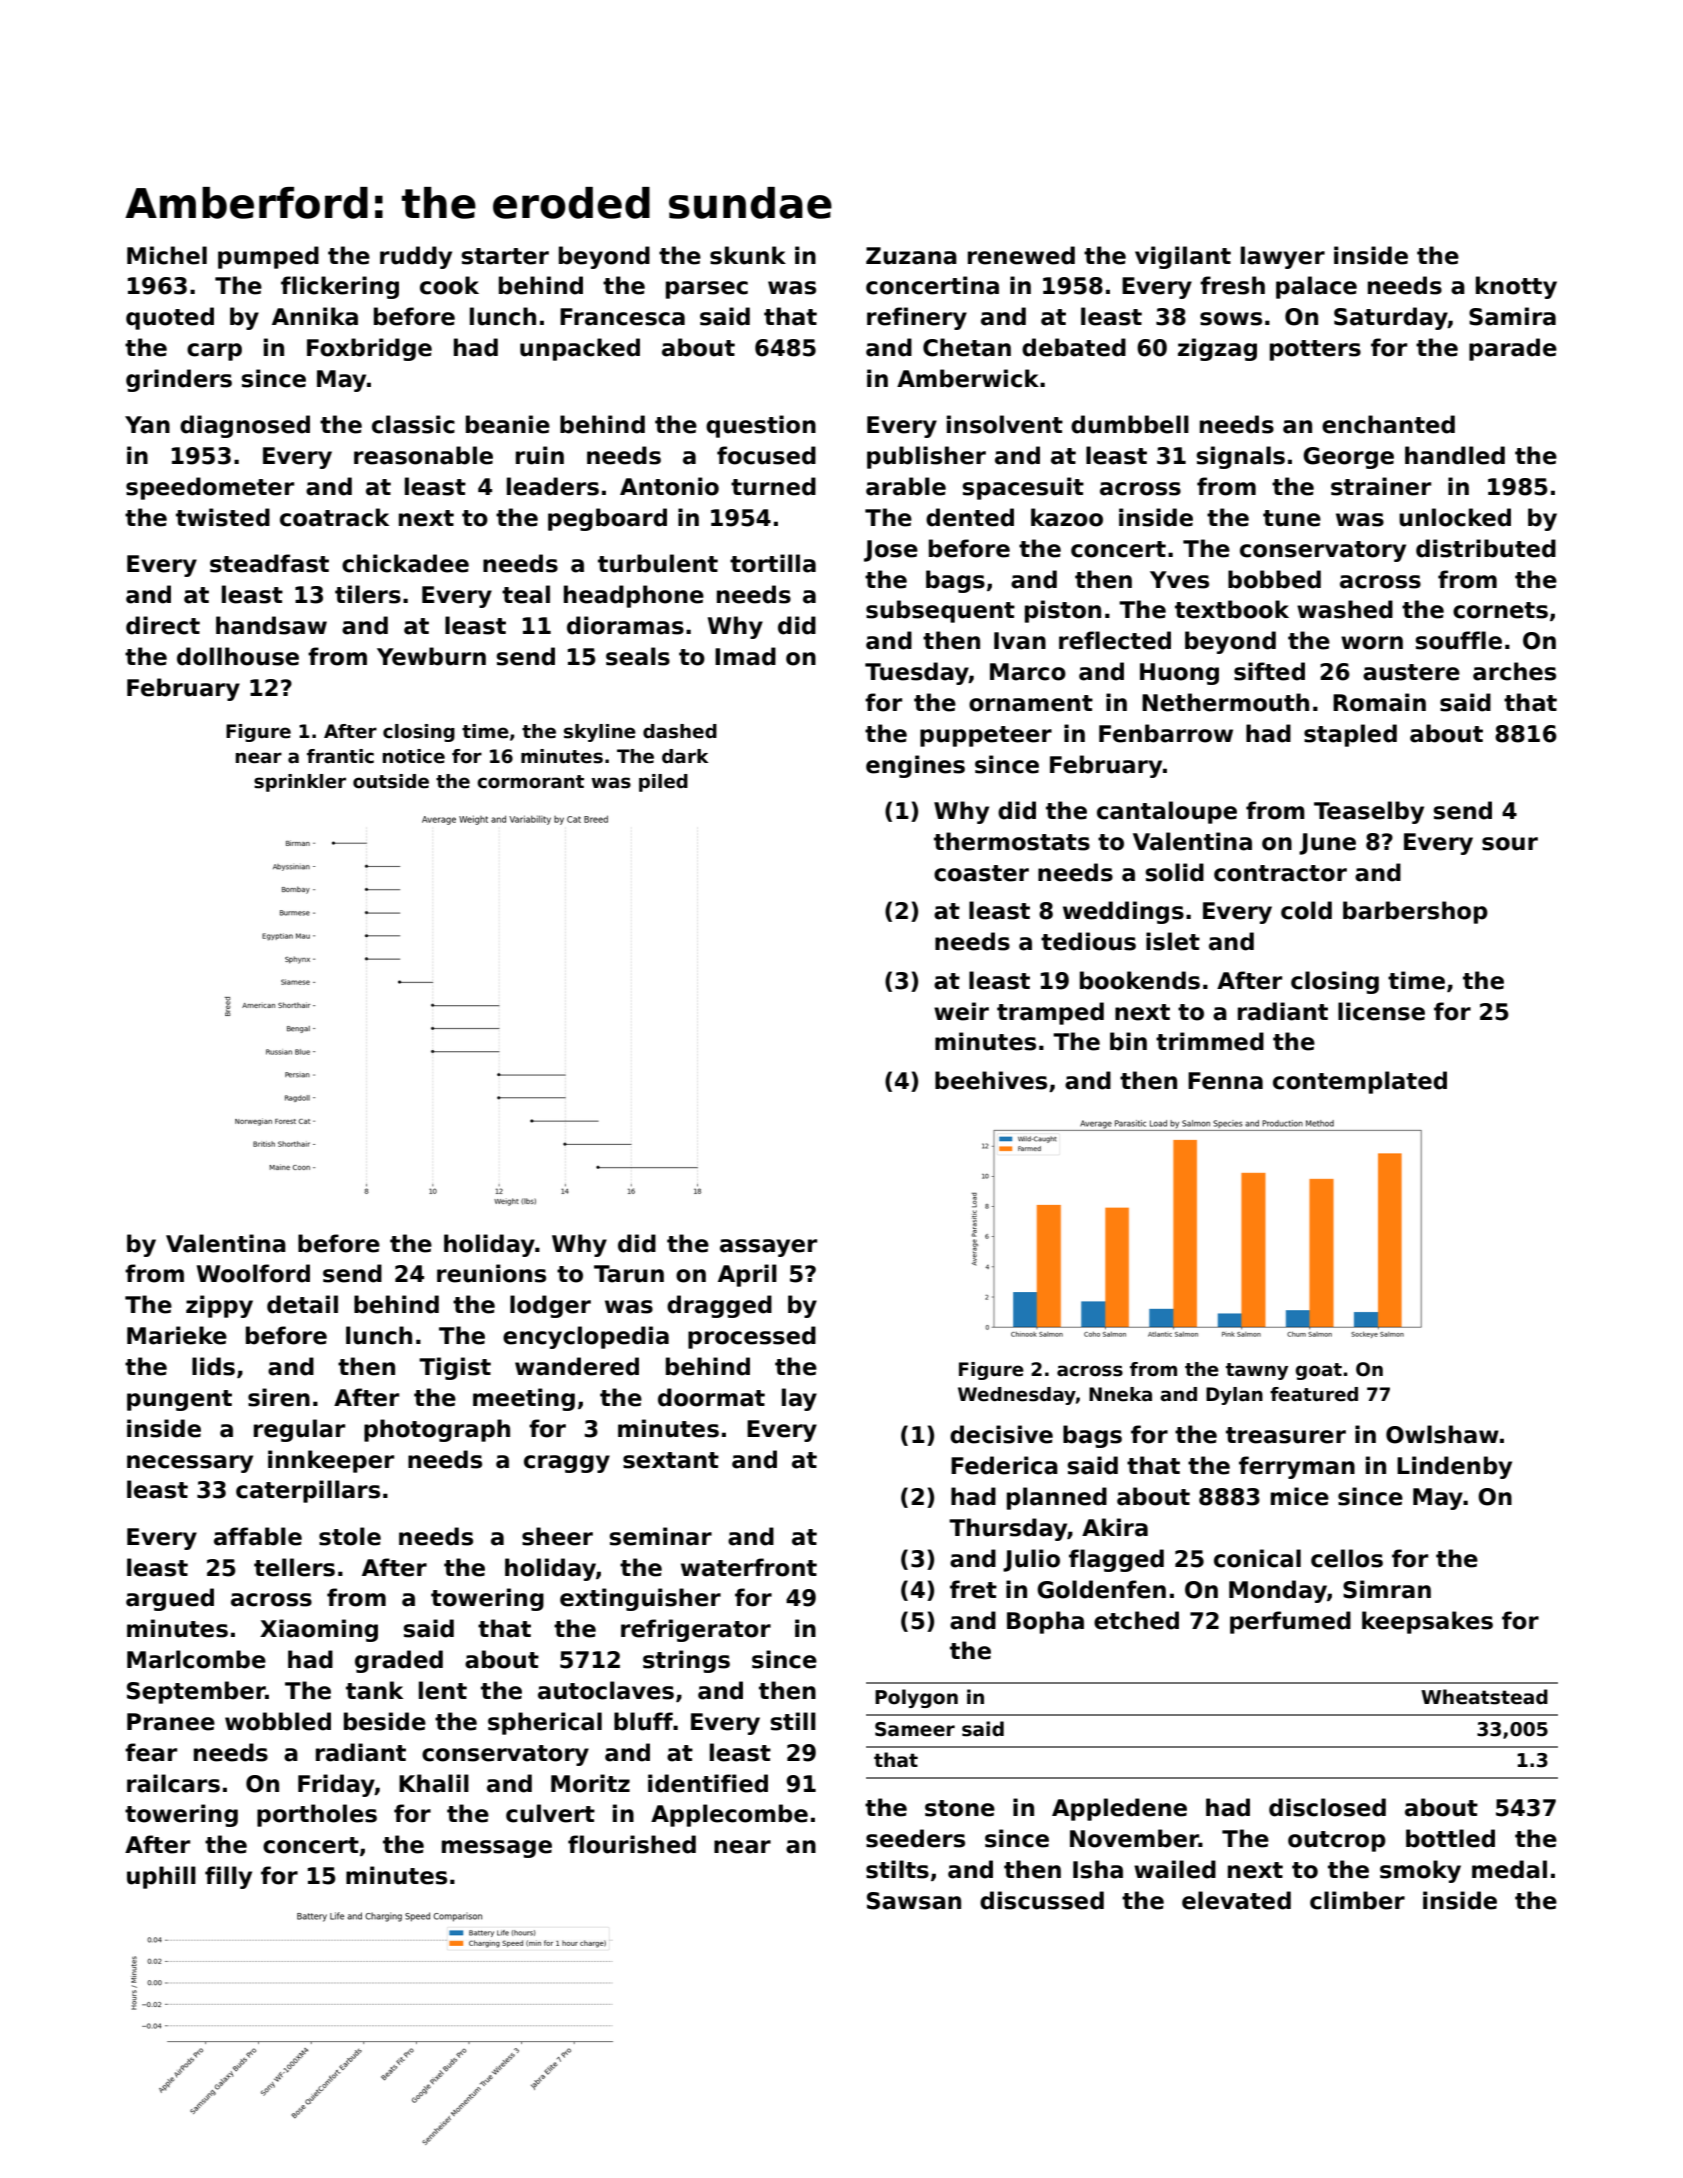  I want to click on Nneka, so click(1120, 1394).
